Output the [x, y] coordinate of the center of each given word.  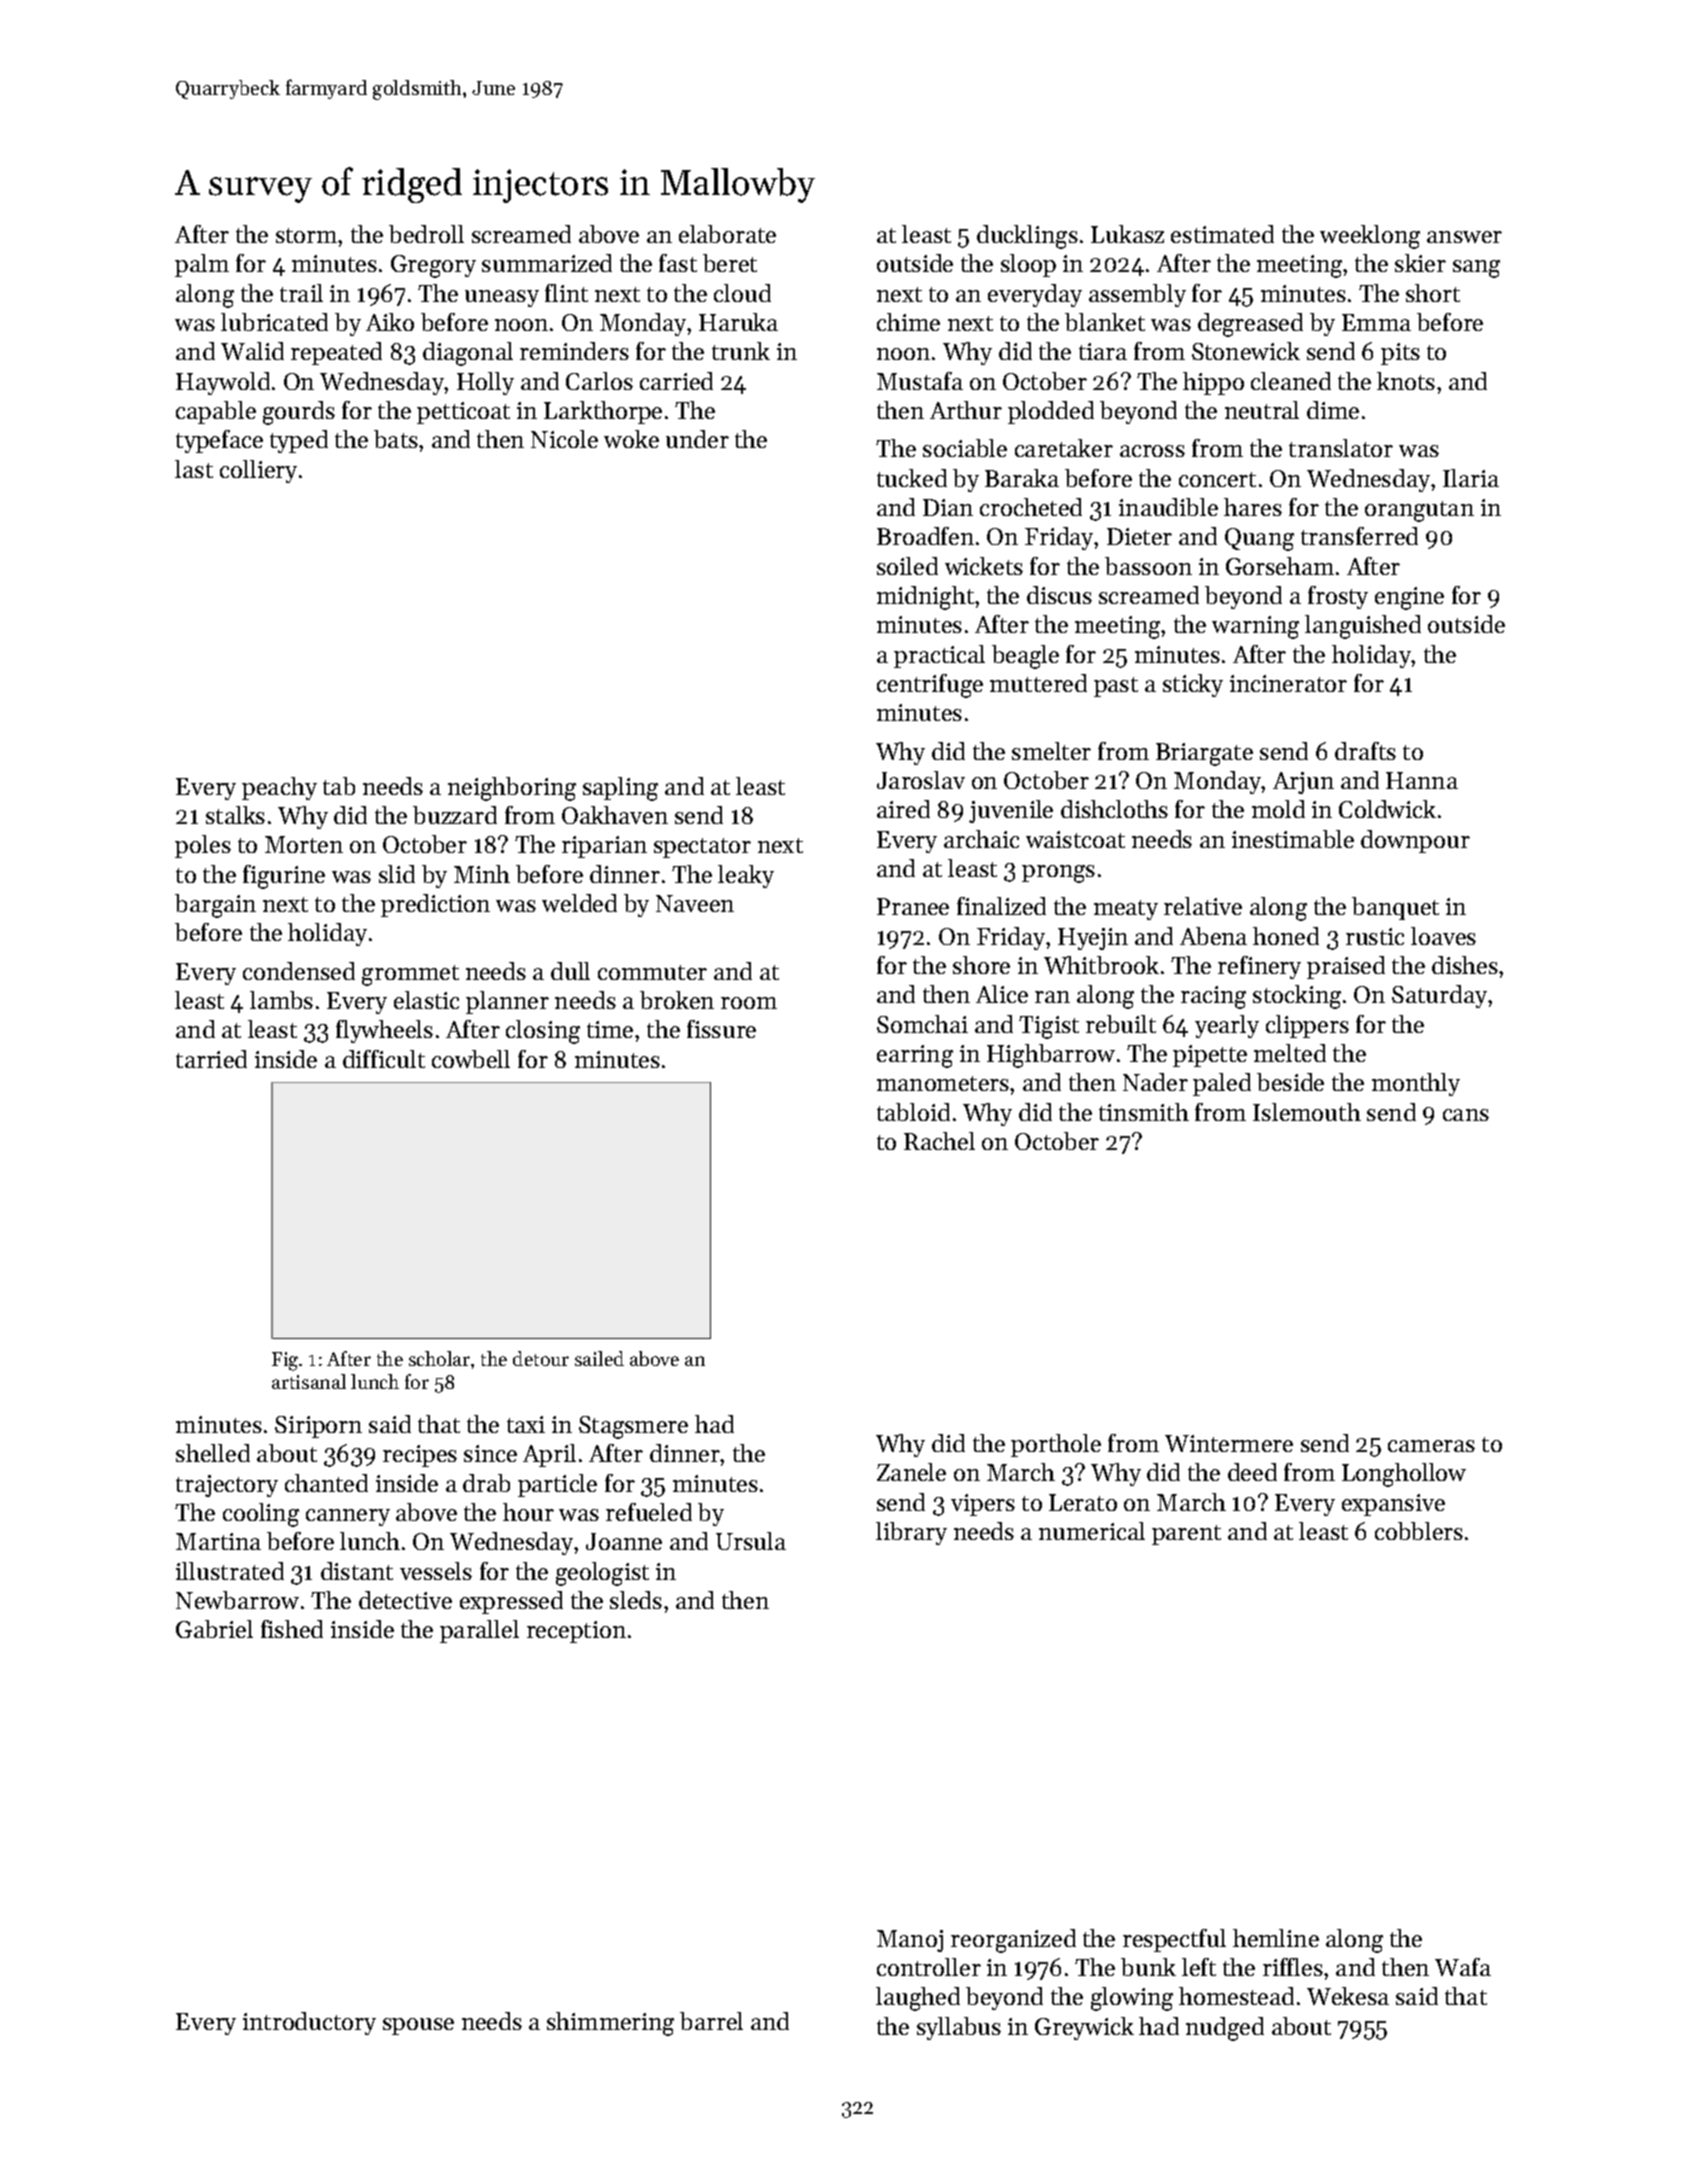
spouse [418, 2026]
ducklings [1027, 237]
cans [1466, 1115]
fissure [721, 1029]
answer [1464, 237]
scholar [439, 1358]
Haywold [223, 383]
